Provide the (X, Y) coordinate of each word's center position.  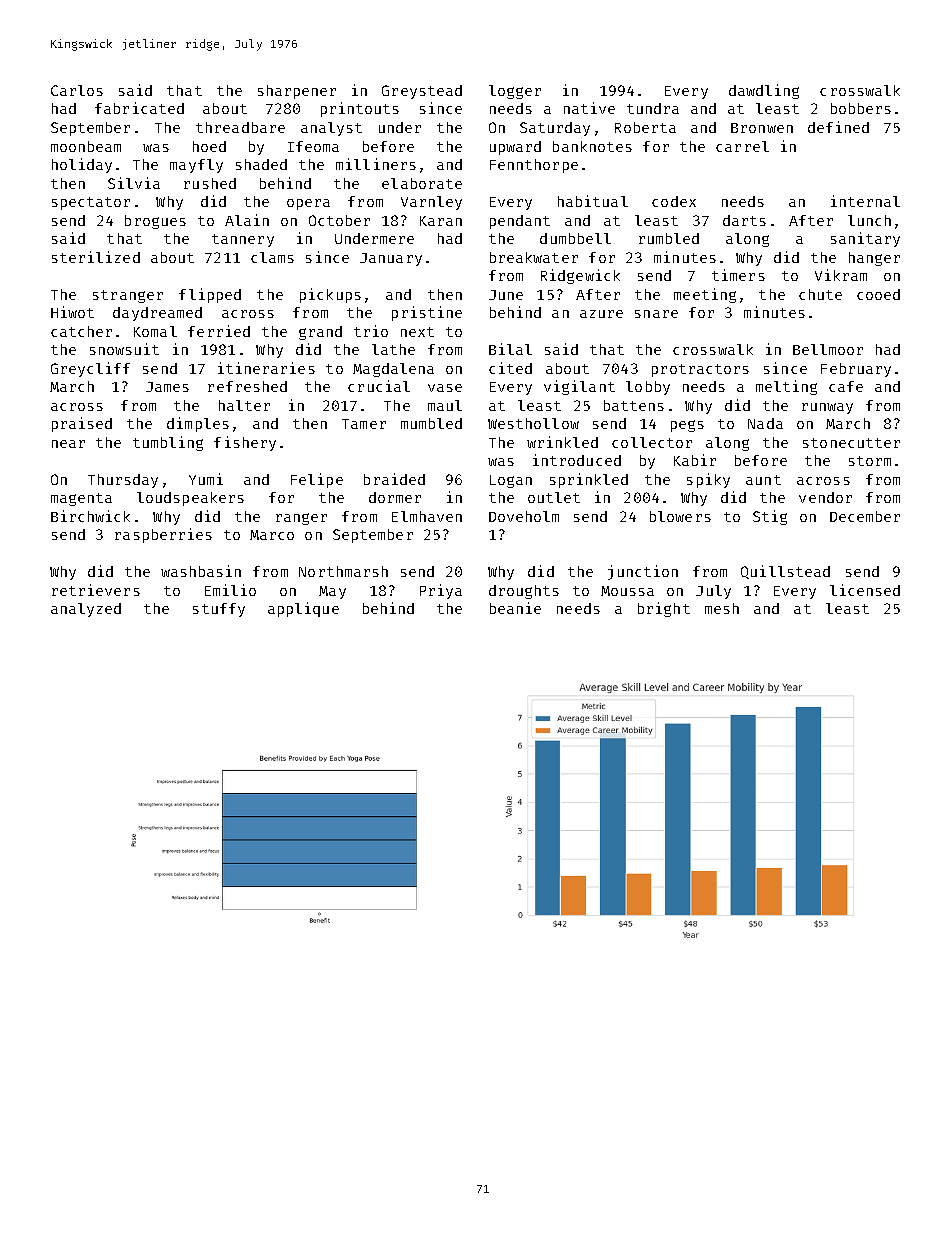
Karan (441, 221)
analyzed (86, 610)
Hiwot (72, 312)
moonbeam (86, 146)
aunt (763, 480)
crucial (379, 386)
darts (744, 220)
